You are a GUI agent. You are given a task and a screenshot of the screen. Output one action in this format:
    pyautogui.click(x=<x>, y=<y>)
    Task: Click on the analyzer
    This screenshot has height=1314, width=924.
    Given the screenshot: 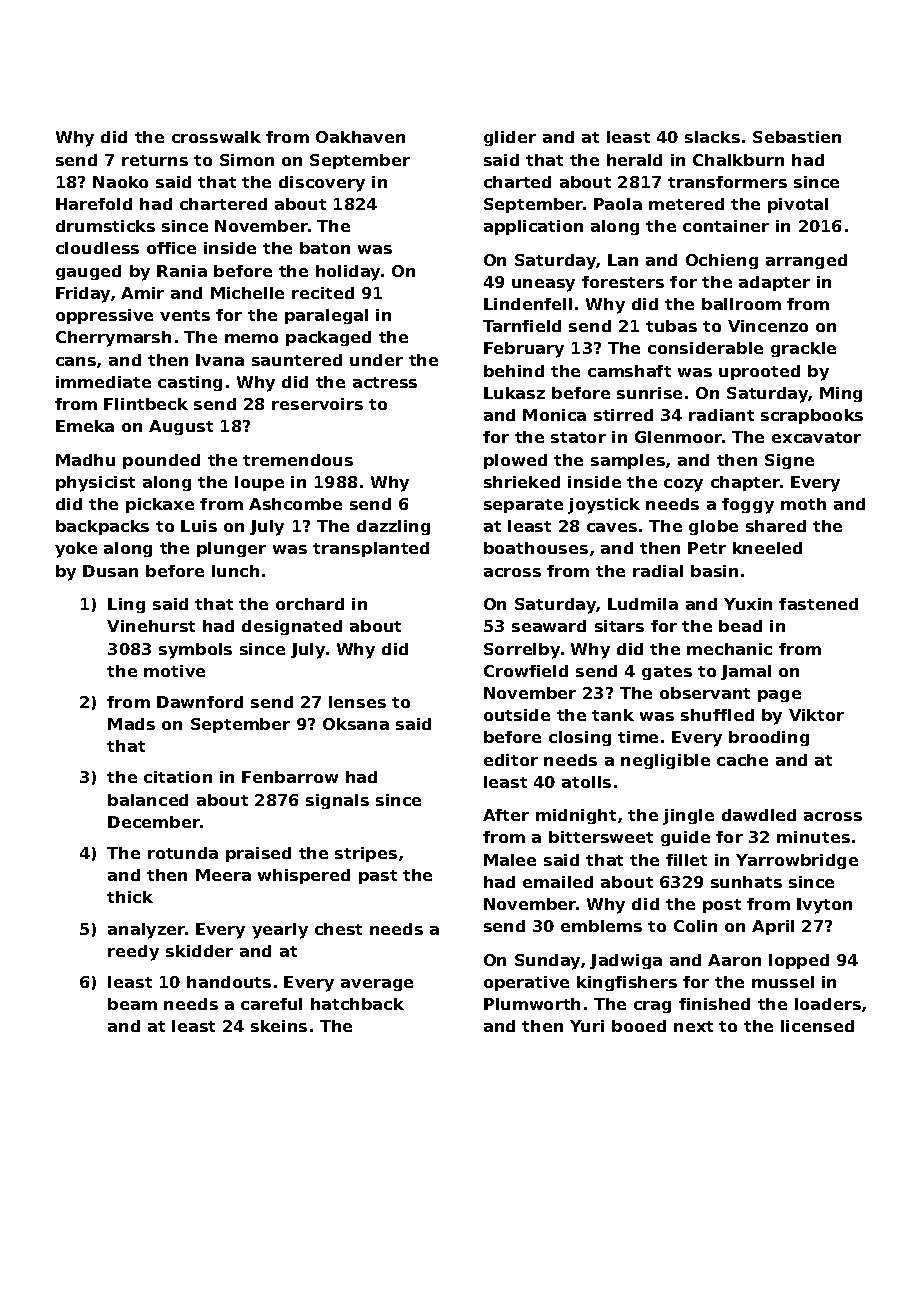 What is the action you would take?
    pyautogui.click(x=146, y=931)
